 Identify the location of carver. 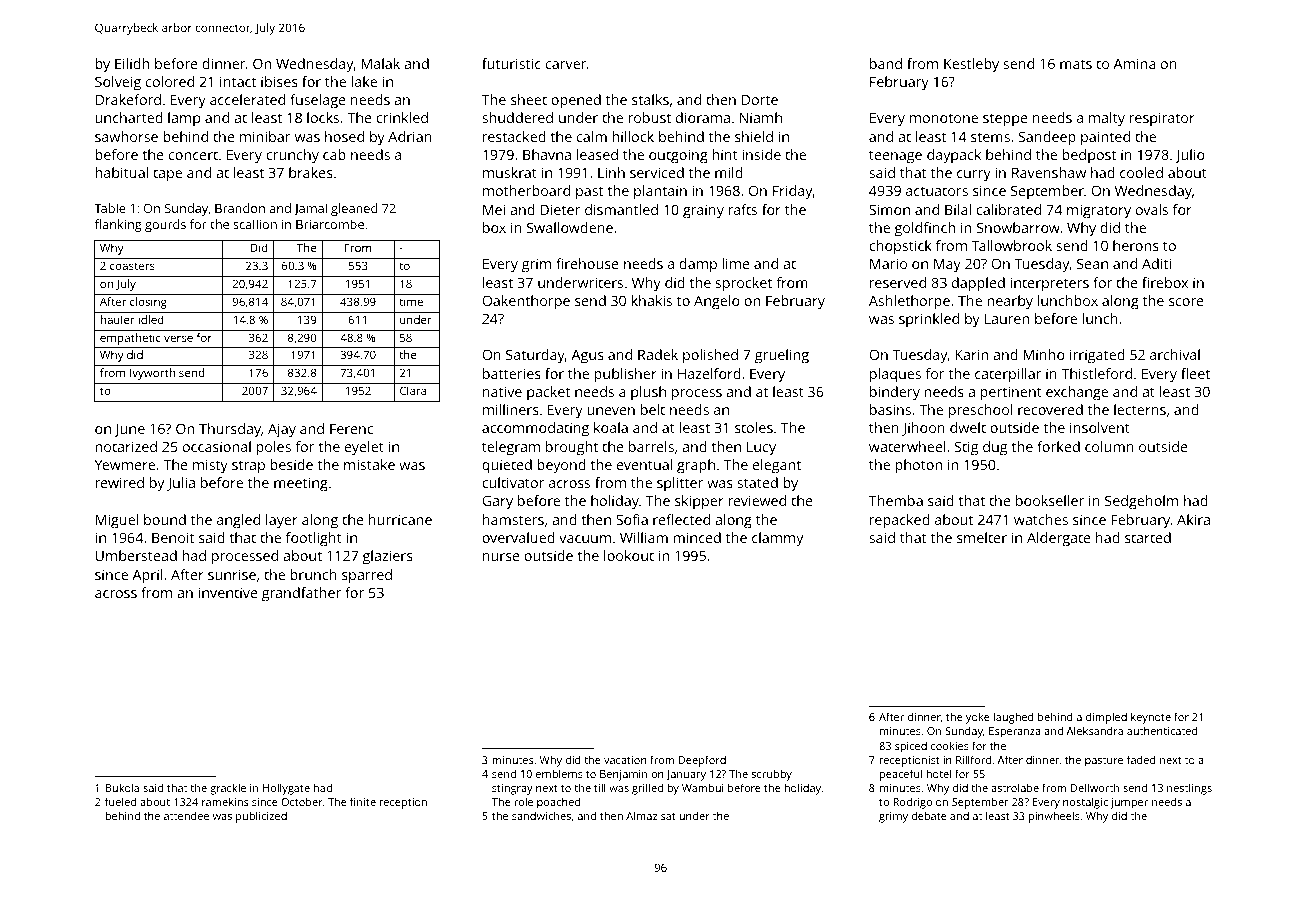
(566, 65).
